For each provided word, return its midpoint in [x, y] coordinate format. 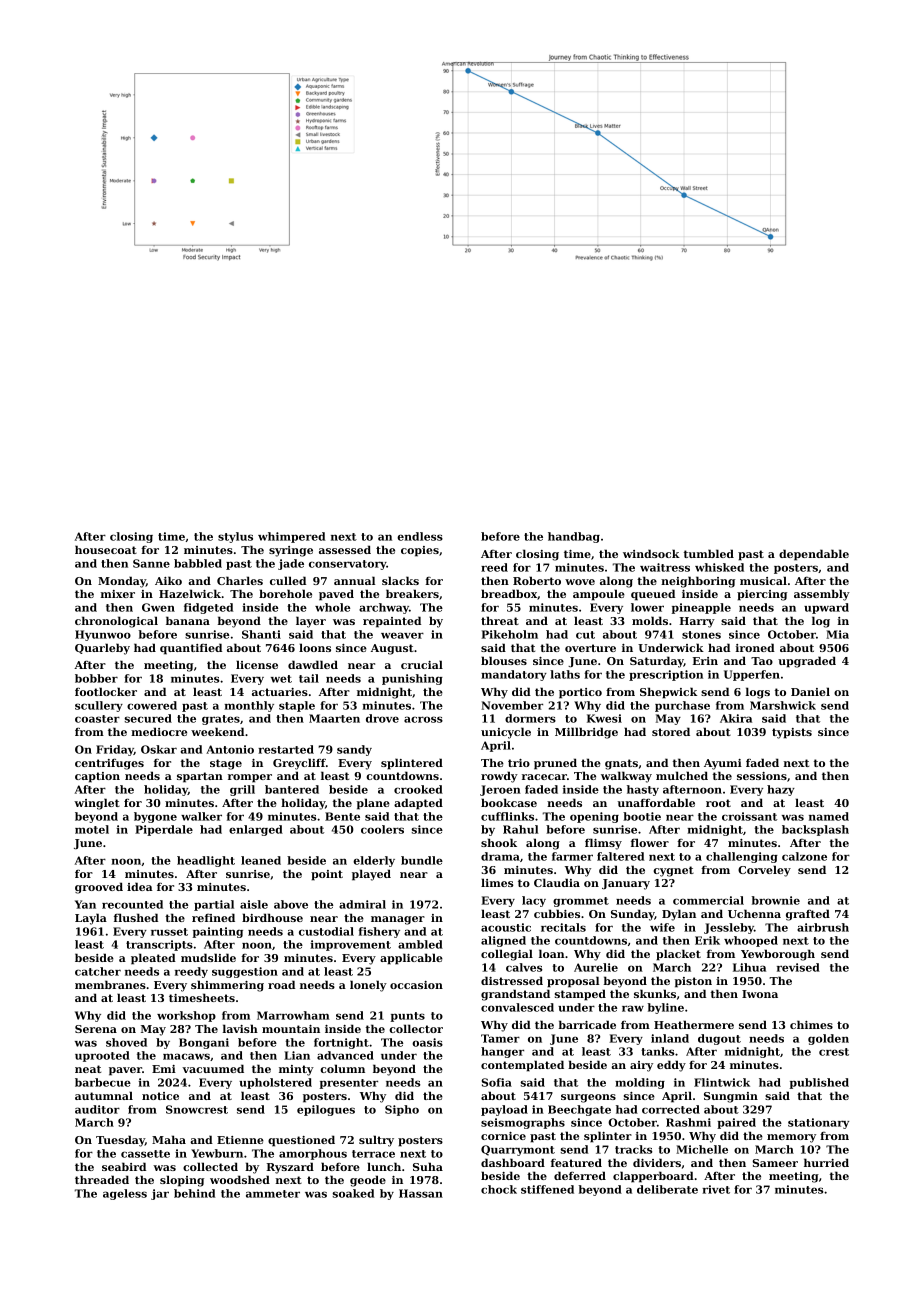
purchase [682, 706]
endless [420, 536]
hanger [502, 1052]
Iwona [760, 994]
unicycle [506, 733]
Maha [169, 1139]
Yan [85, 904]
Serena [96, 1029]
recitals [563, 927]
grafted [808, 915]
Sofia [497, 1082]
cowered [152, 705]
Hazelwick [190, 593]
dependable [814, 555]
